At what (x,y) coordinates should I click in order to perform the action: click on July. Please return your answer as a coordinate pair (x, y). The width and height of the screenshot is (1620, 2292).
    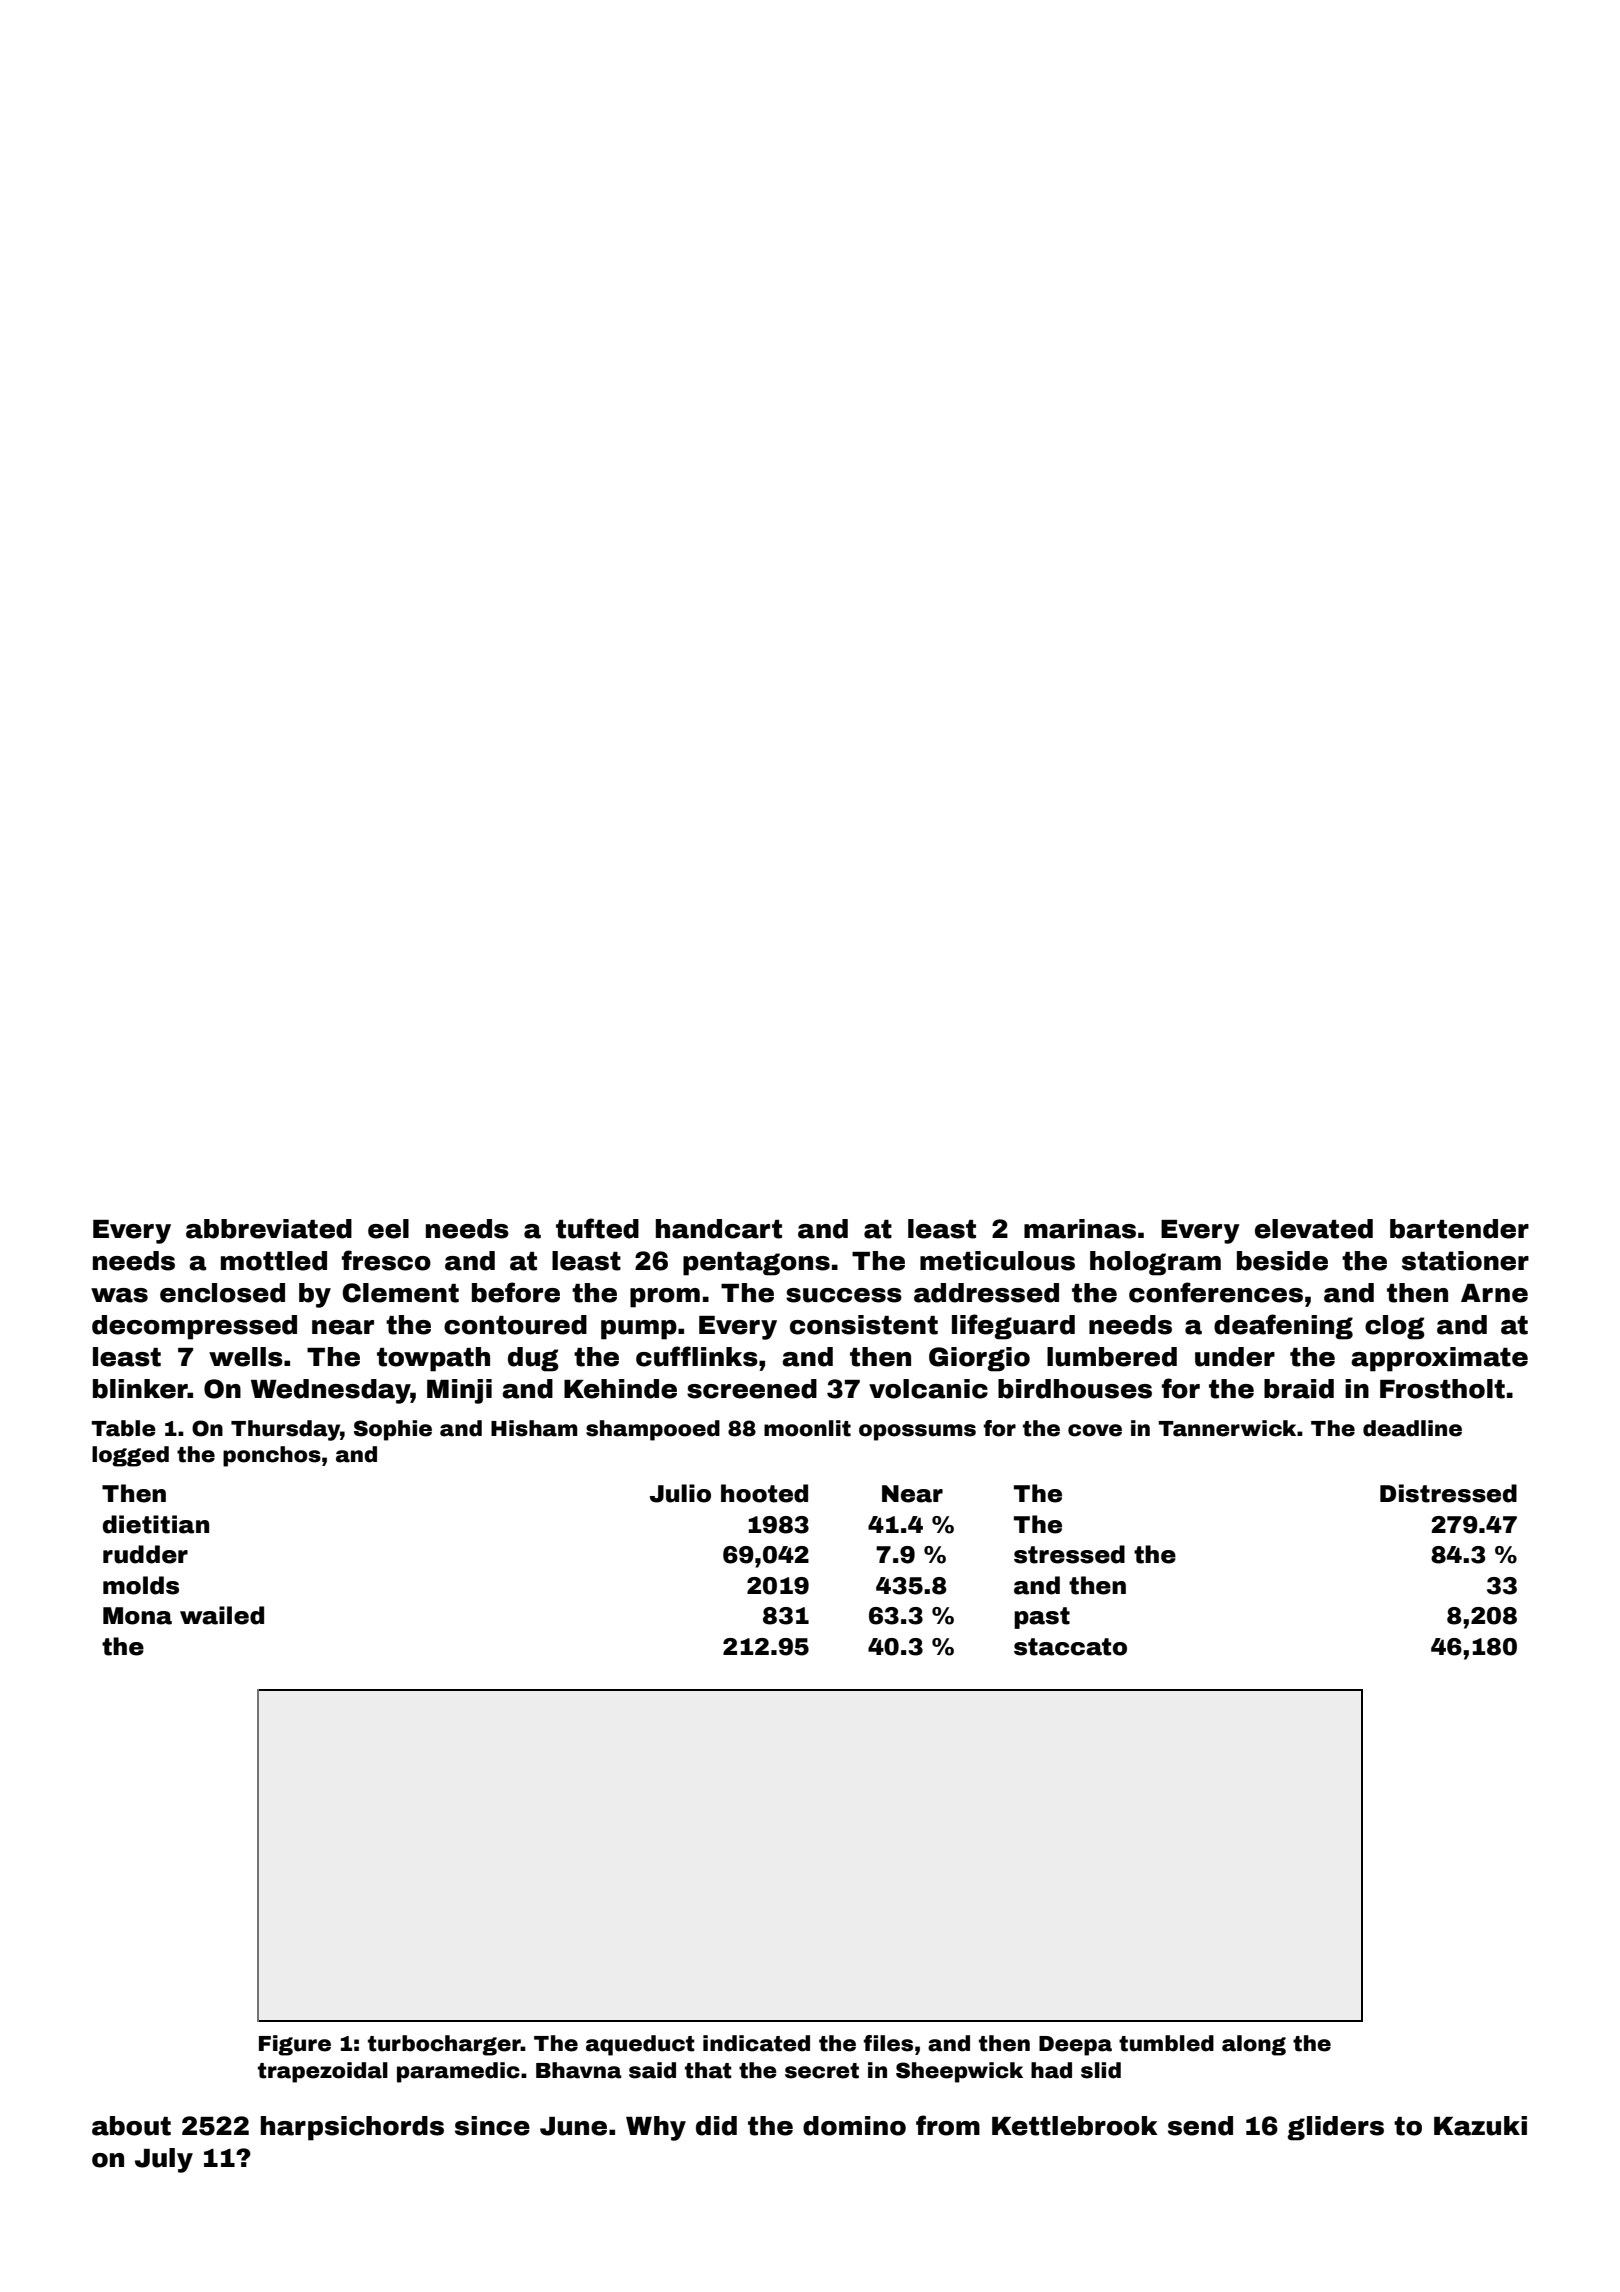
    Looking at the image, I should click on (164, 2160).
